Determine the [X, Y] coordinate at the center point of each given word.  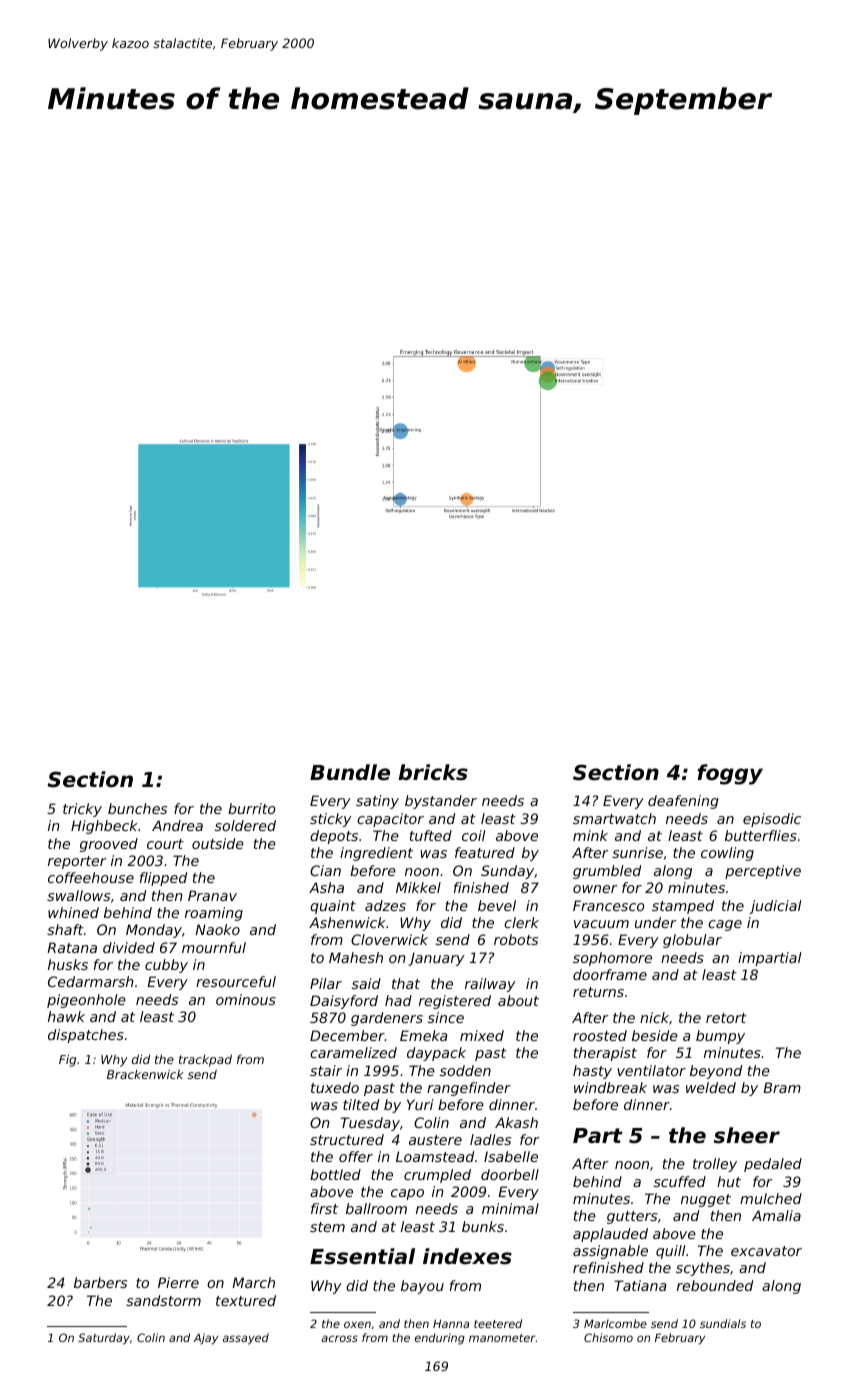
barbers [100, 1282]
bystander [441, 802]
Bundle [350, 772]
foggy [730, 774]
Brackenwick [145, 1074]
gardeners [387, 1019]
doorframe [610, 974]
